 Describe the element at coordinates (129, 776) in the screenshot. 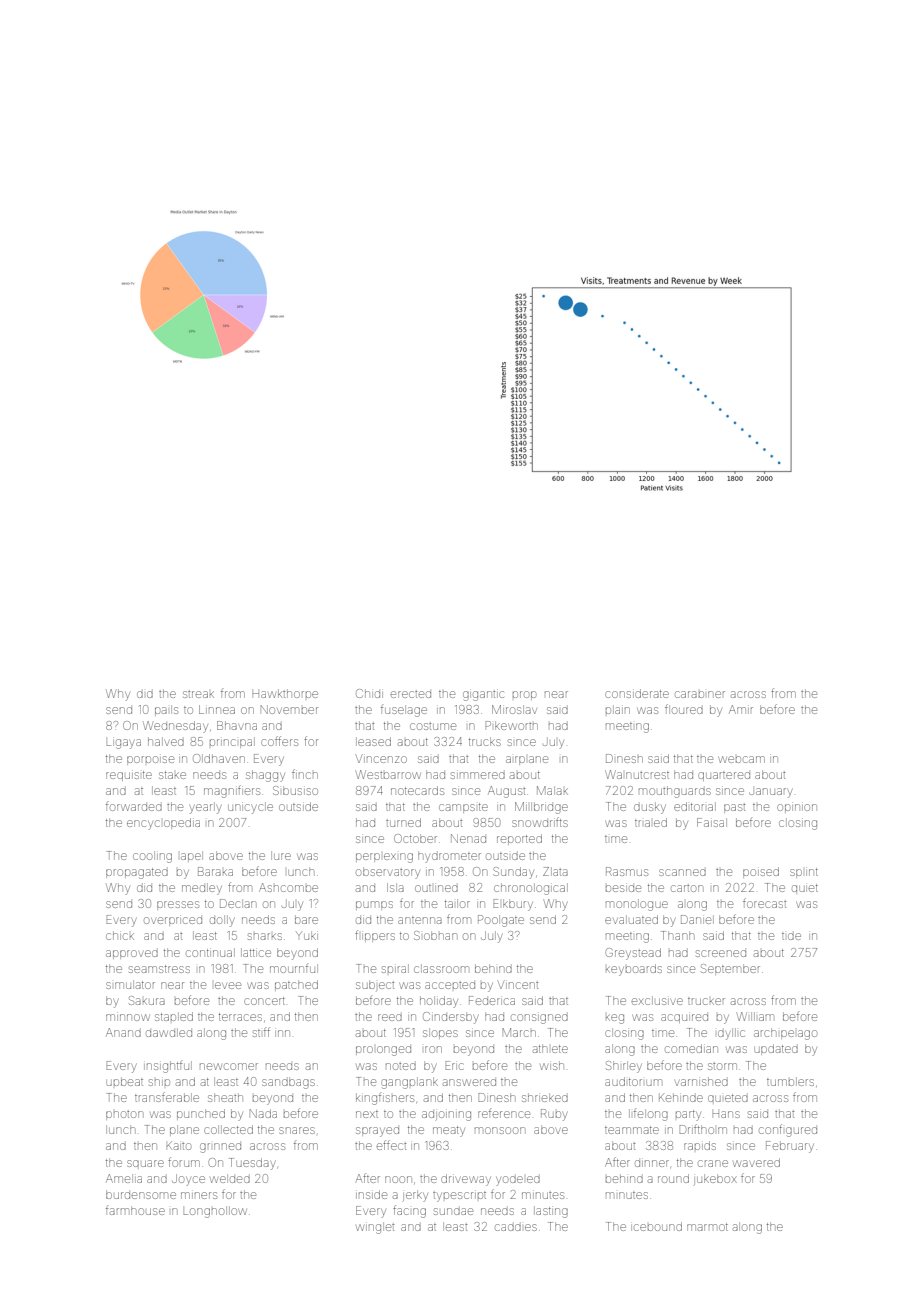

I see `requisite` at that location.
